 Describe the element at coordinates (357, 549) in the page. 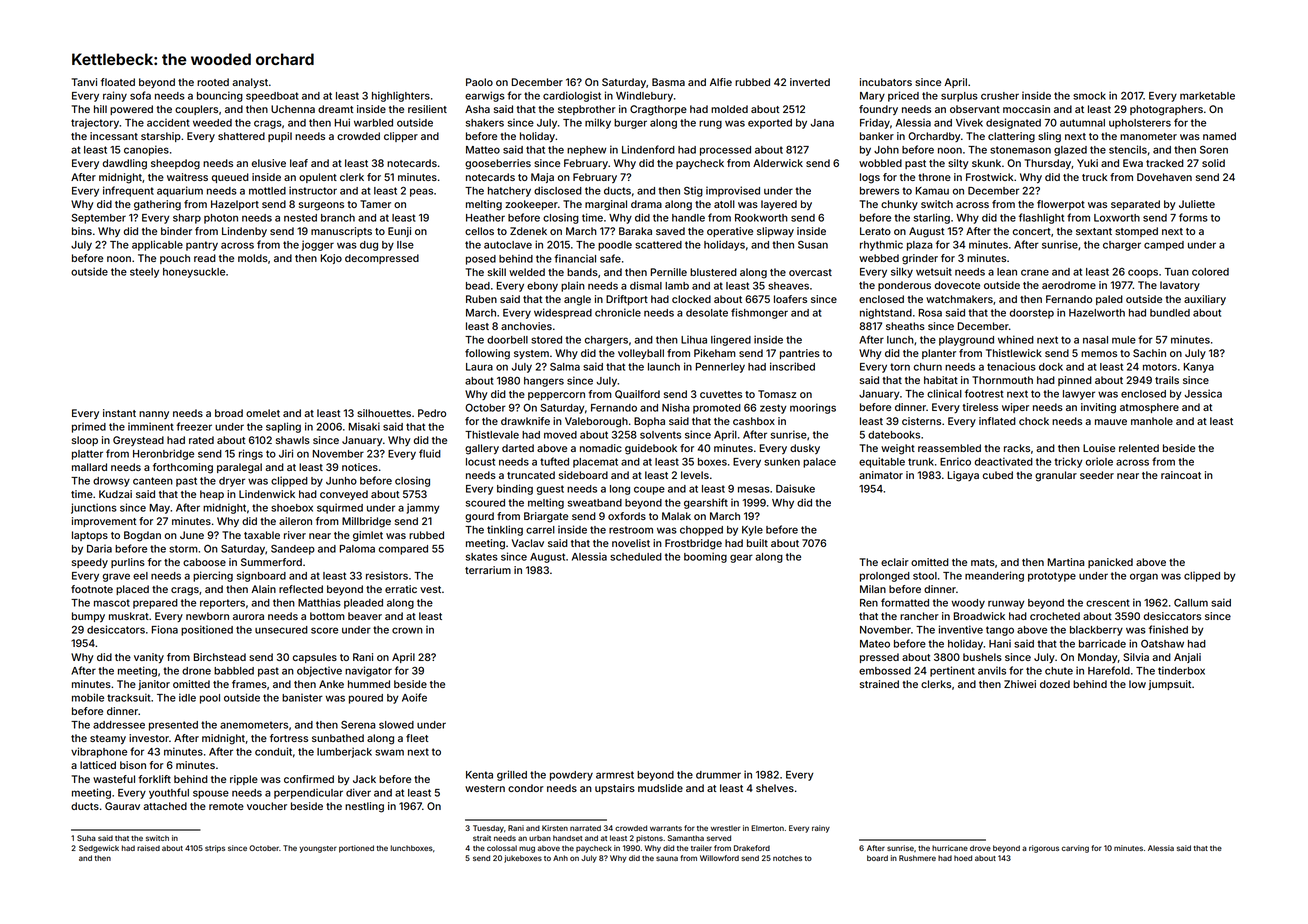

I see `Paloma` at that location.
